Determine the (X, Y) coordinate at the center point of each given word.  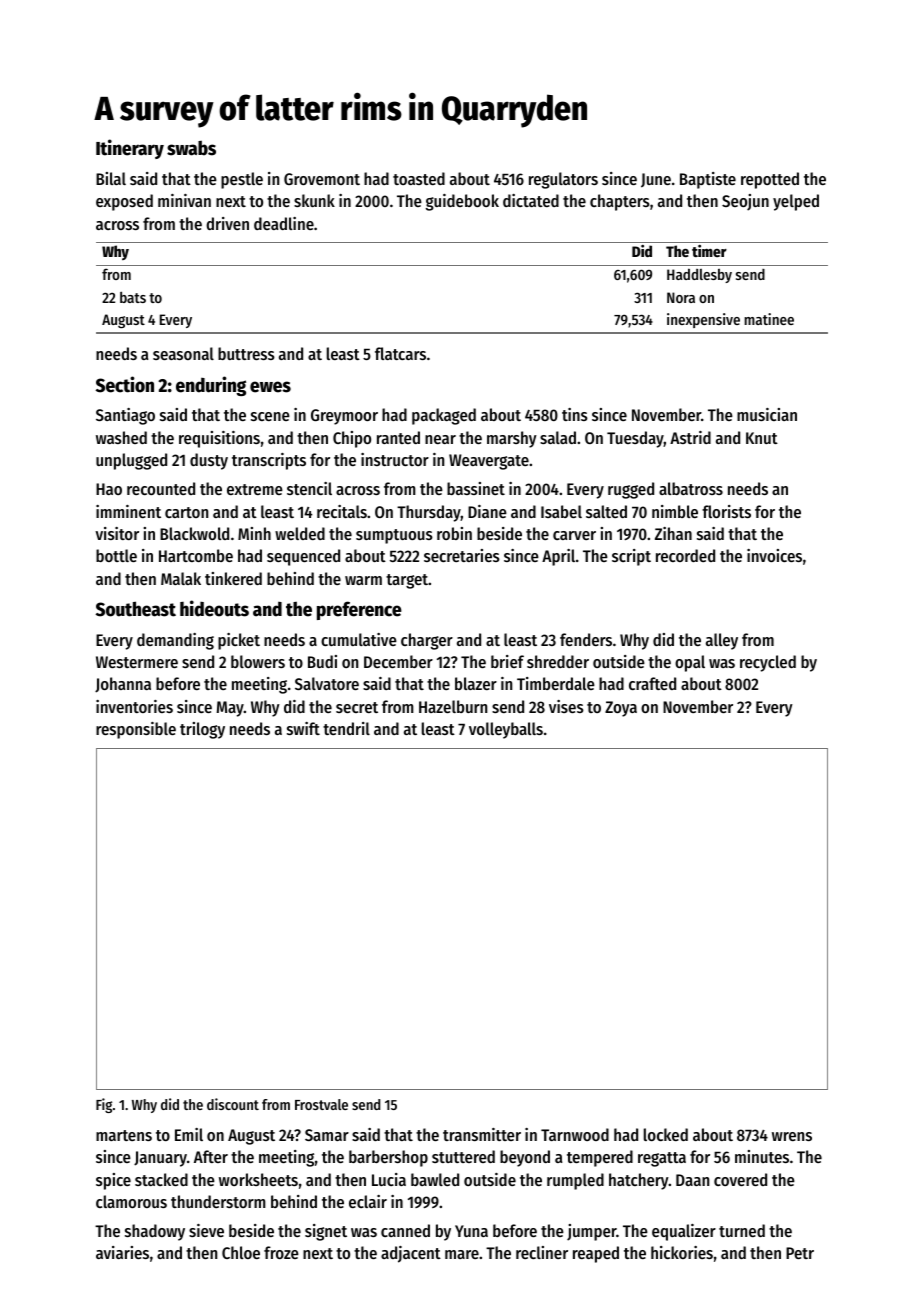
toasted (419, 178)
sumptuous (394, 536)
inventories (134, 706)
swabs (191, 148)
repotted (770, 180)
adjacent (411, 1254)
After (211, 1156)
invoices (774, 555)
